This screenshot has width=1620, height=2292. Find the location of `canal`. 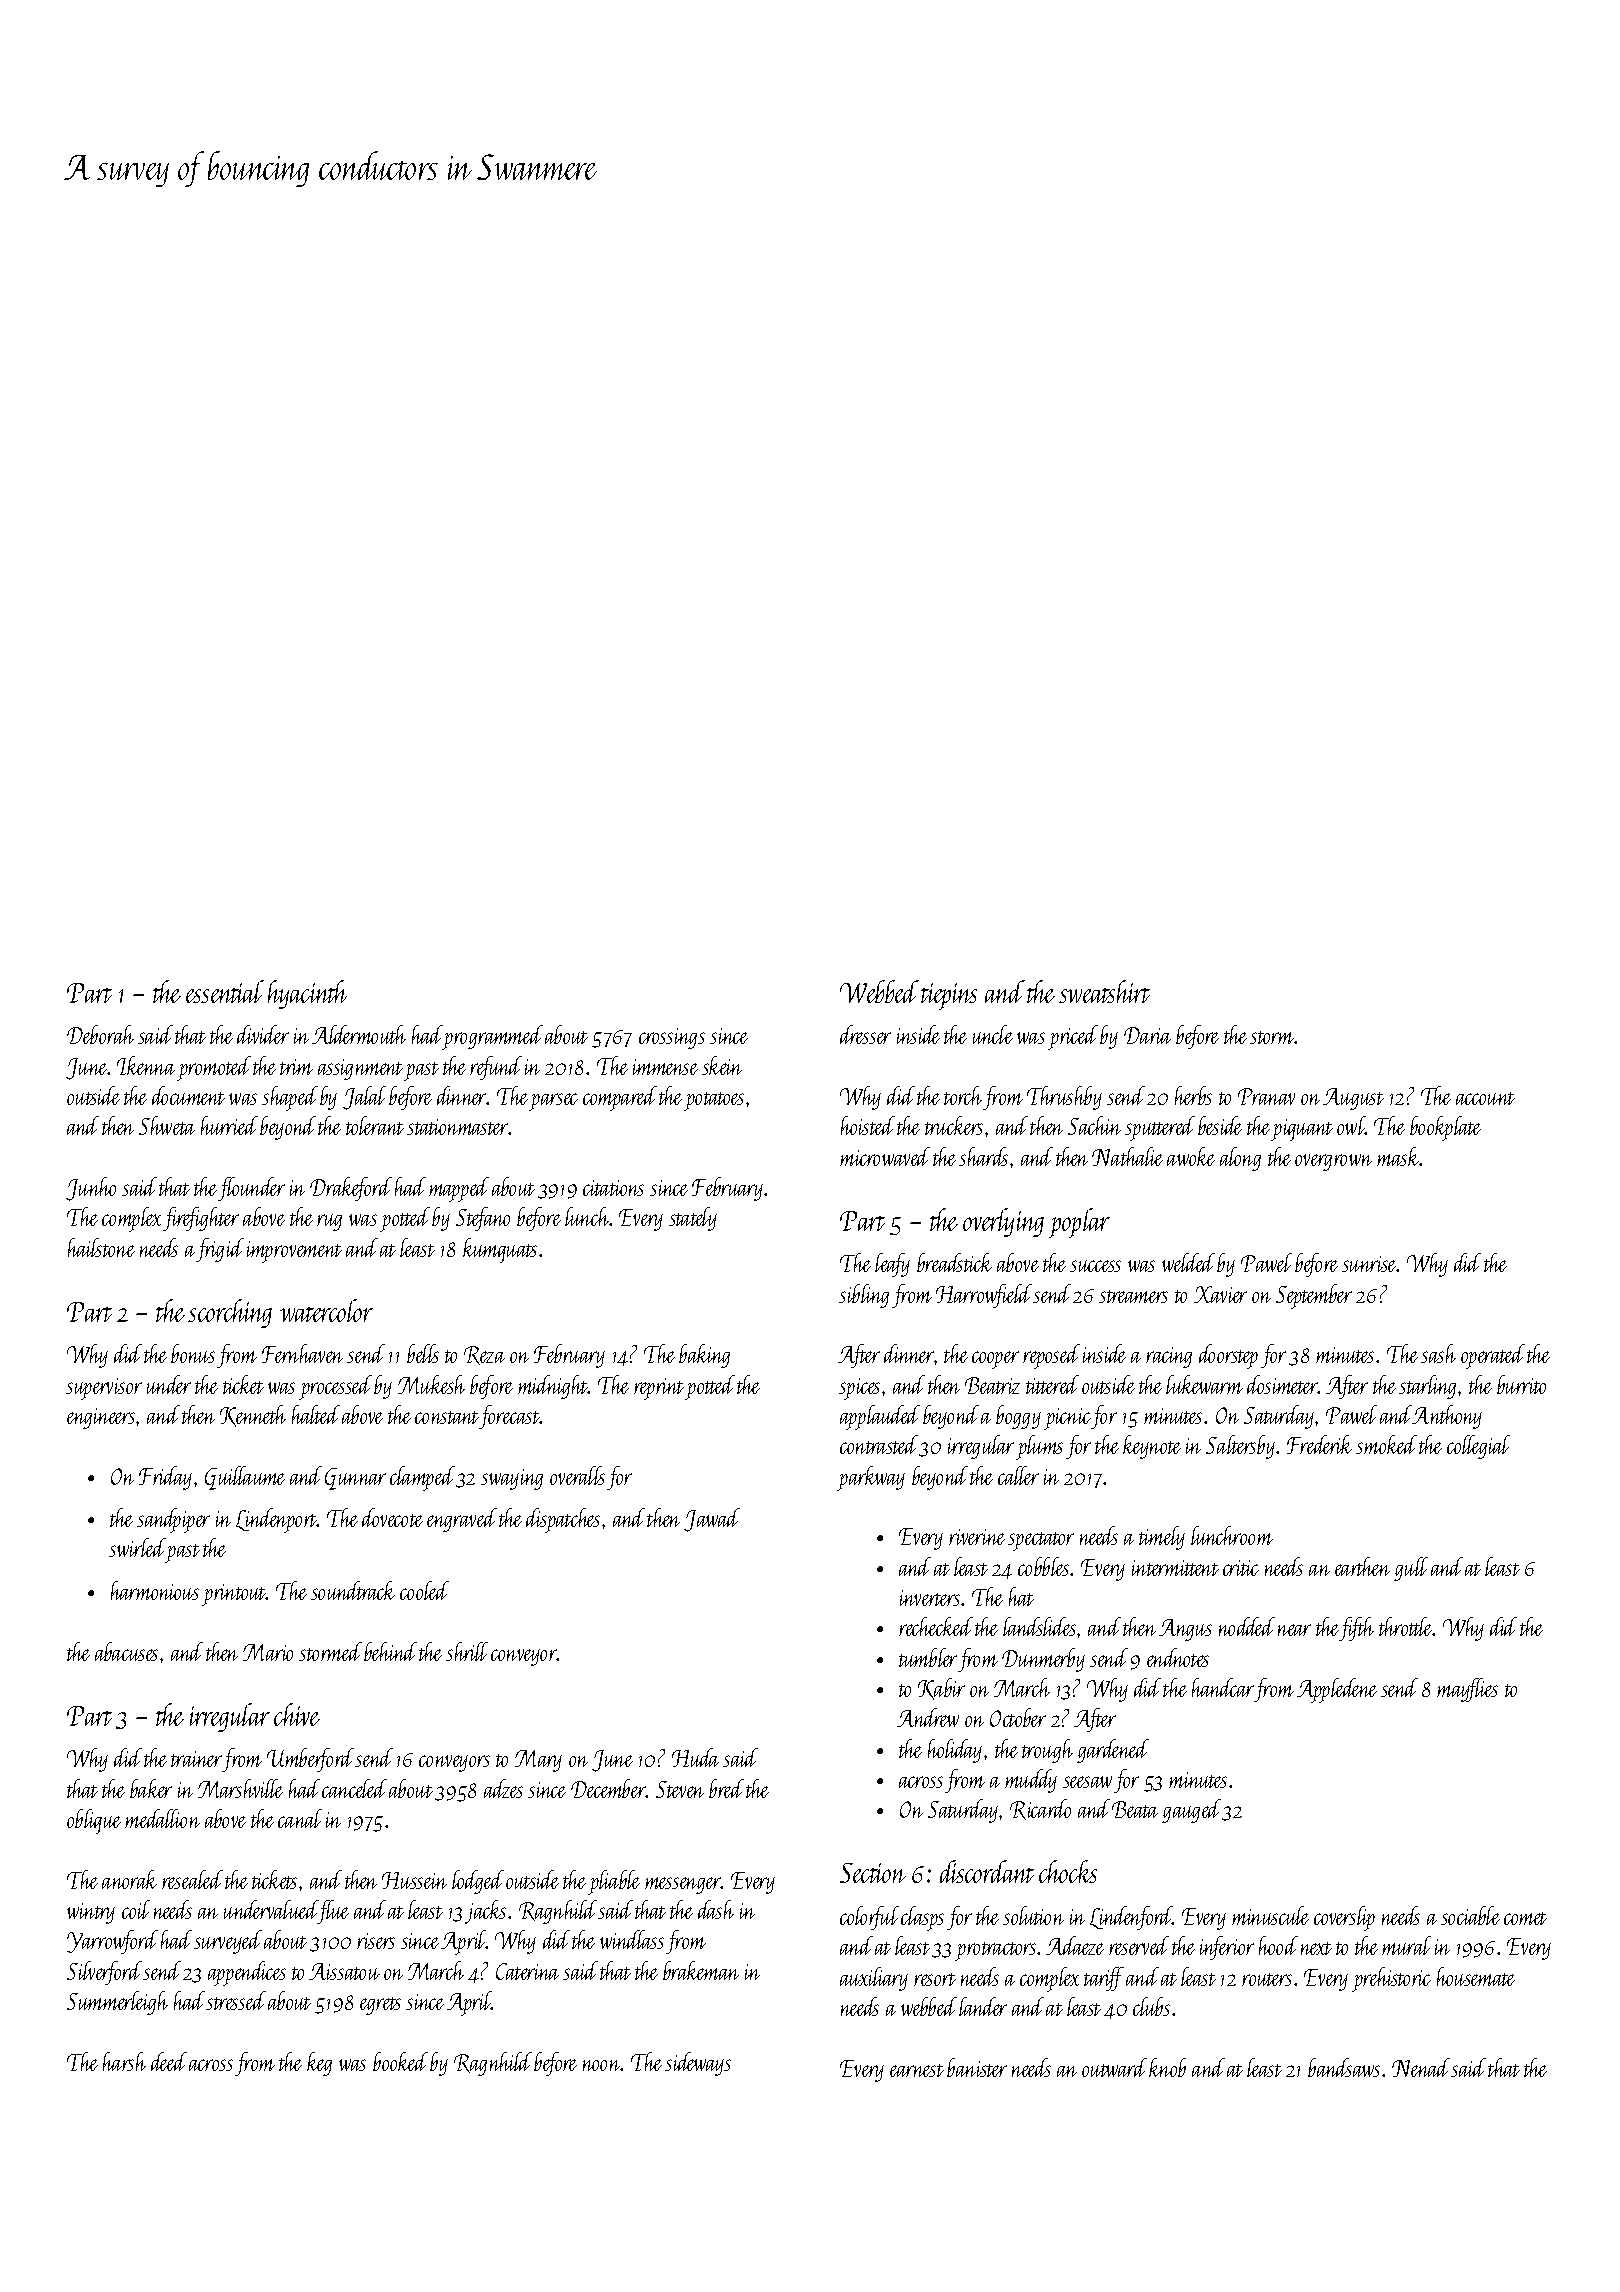

canal is located at coordinates (300, 1818).
